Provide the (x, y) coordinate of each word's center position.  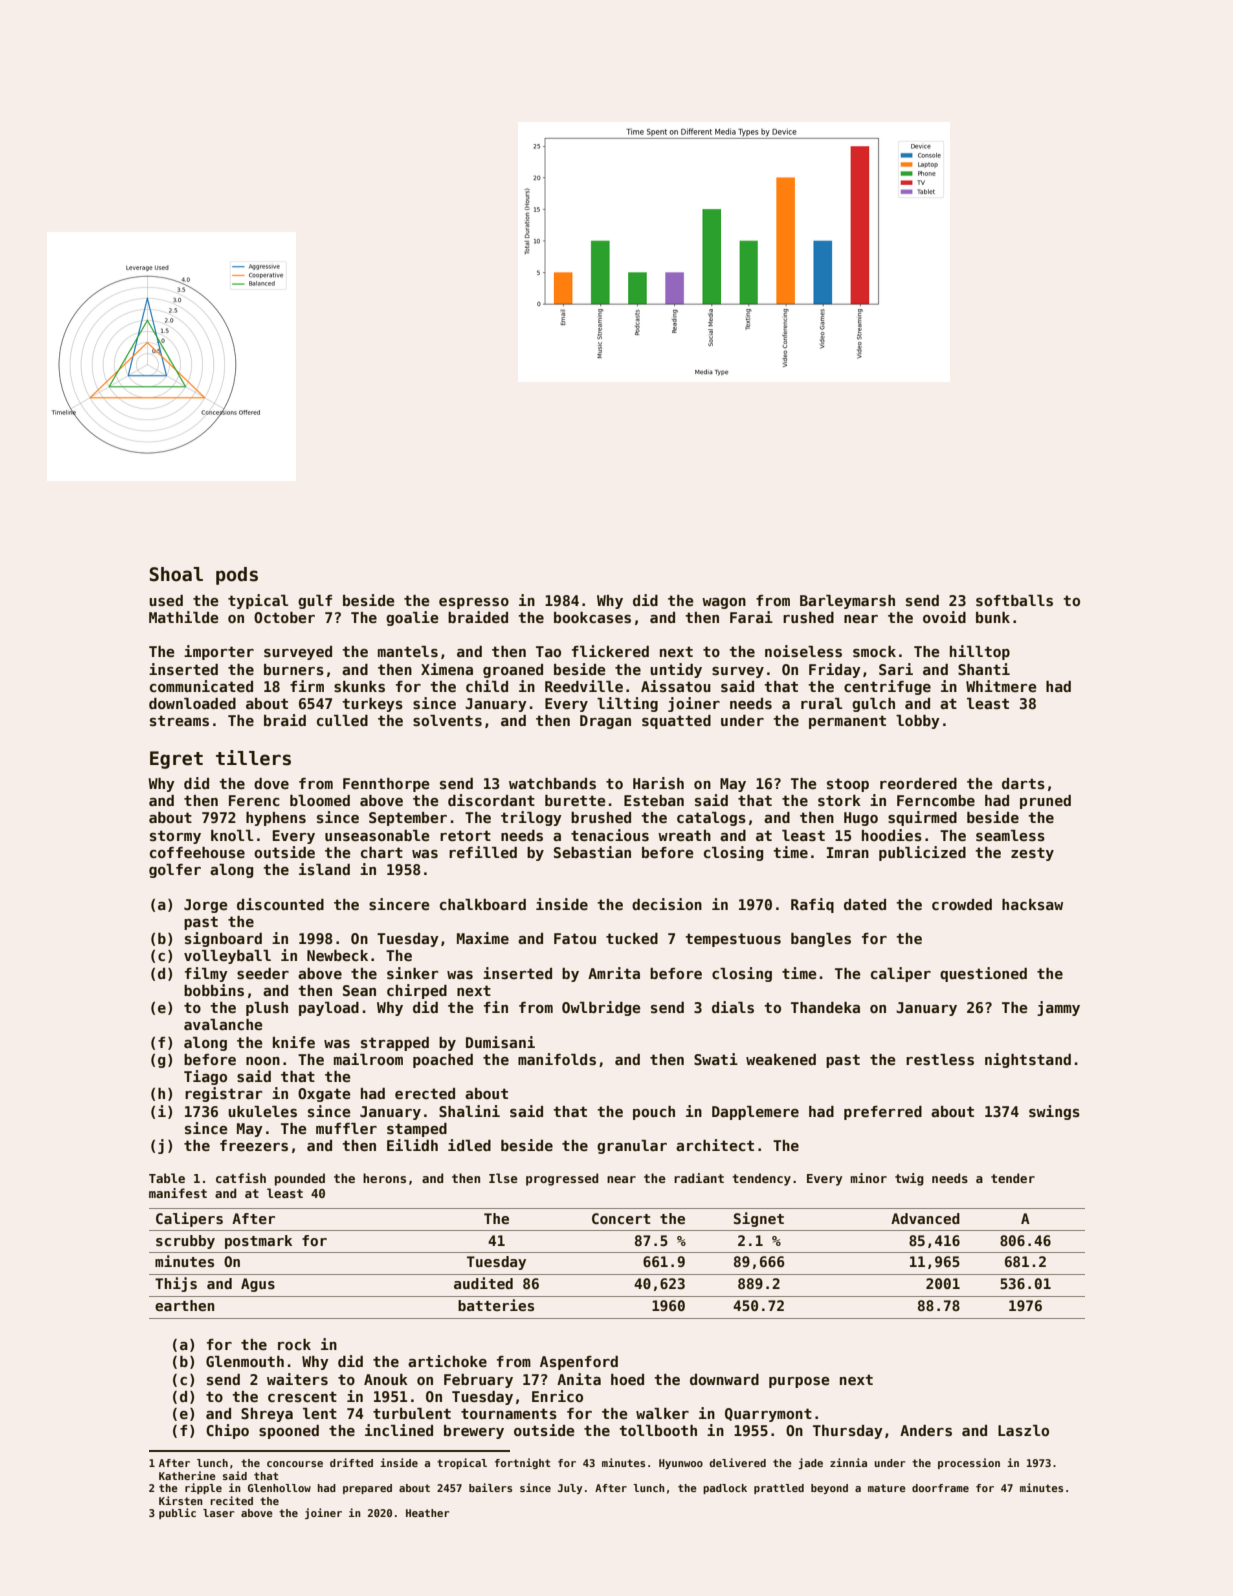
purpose (799, 1382)
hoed (627, 1379)
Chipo (227, 1431)
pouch (654, 1113)
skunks (359, 686)
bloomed (320, 800)
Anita (579, 1379)
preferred (883, 1113)
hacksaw (1032, 904)
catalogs (711, 819)
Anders (926, 1430)
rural (821, 703)
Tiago (205, 1077)
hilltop (980, 652)
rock (294, 1344)
